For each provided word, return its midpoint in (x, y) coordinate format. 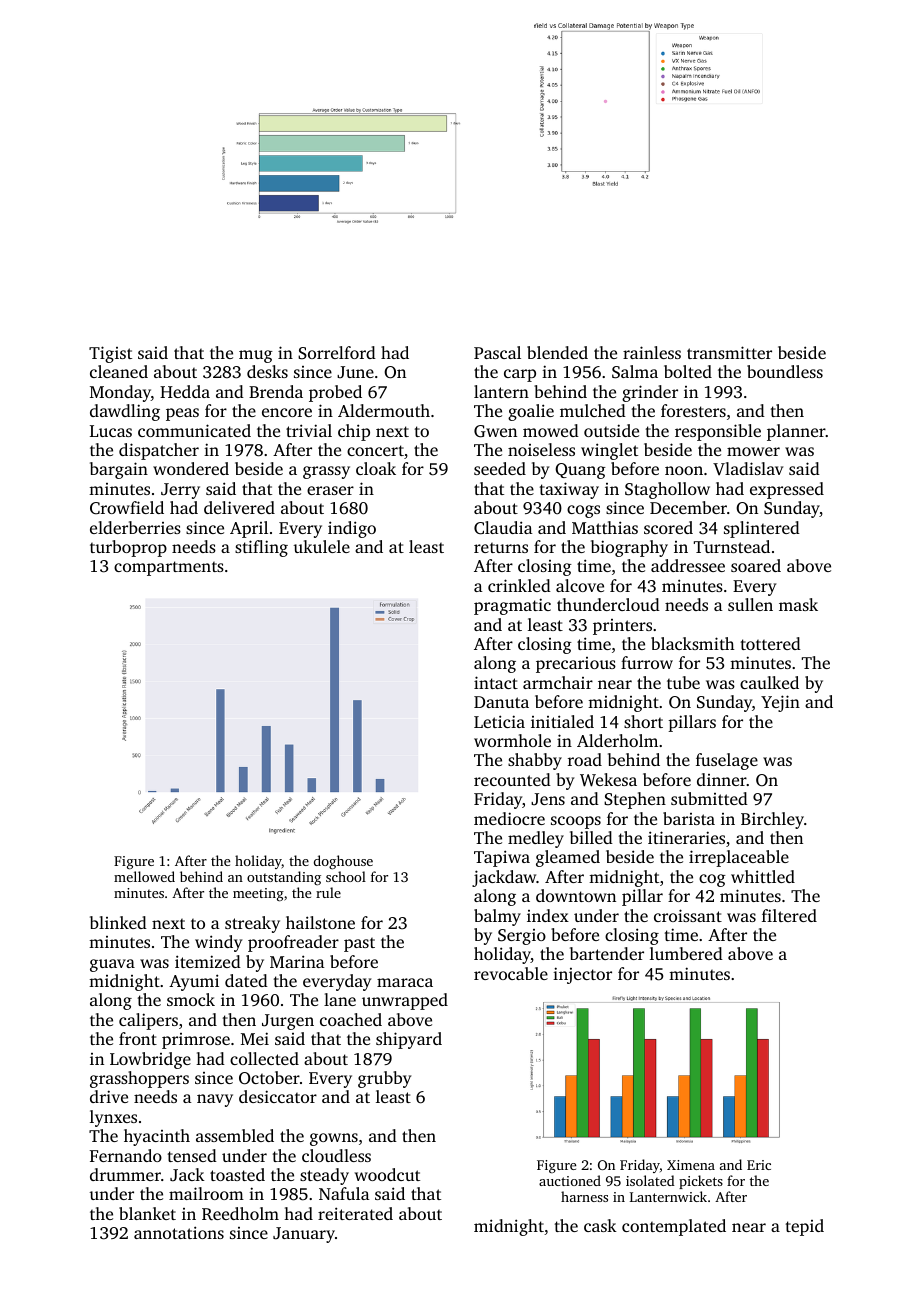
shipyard (409, 1040)
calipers (148, 1021)
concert (375, 450)
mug (256, 356)
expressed (787, 490)
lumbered (686, 953)
